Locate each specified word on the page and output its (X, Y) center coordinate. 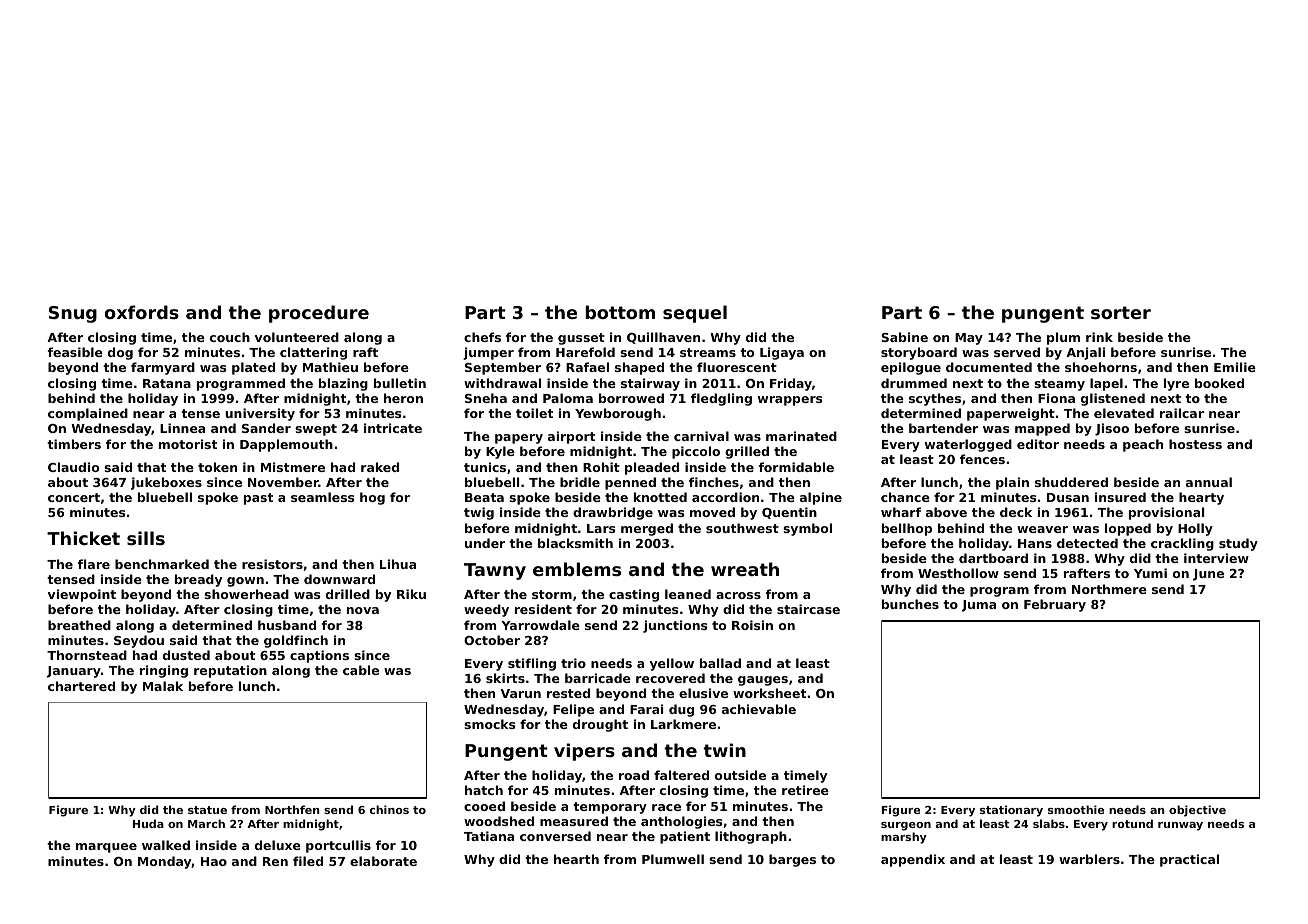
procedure (319, 314)
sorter (1121, 312)
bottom (620, 312)
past (258, 499)
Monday (165, 862)
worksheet (769, 693)
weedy (486, 610)
